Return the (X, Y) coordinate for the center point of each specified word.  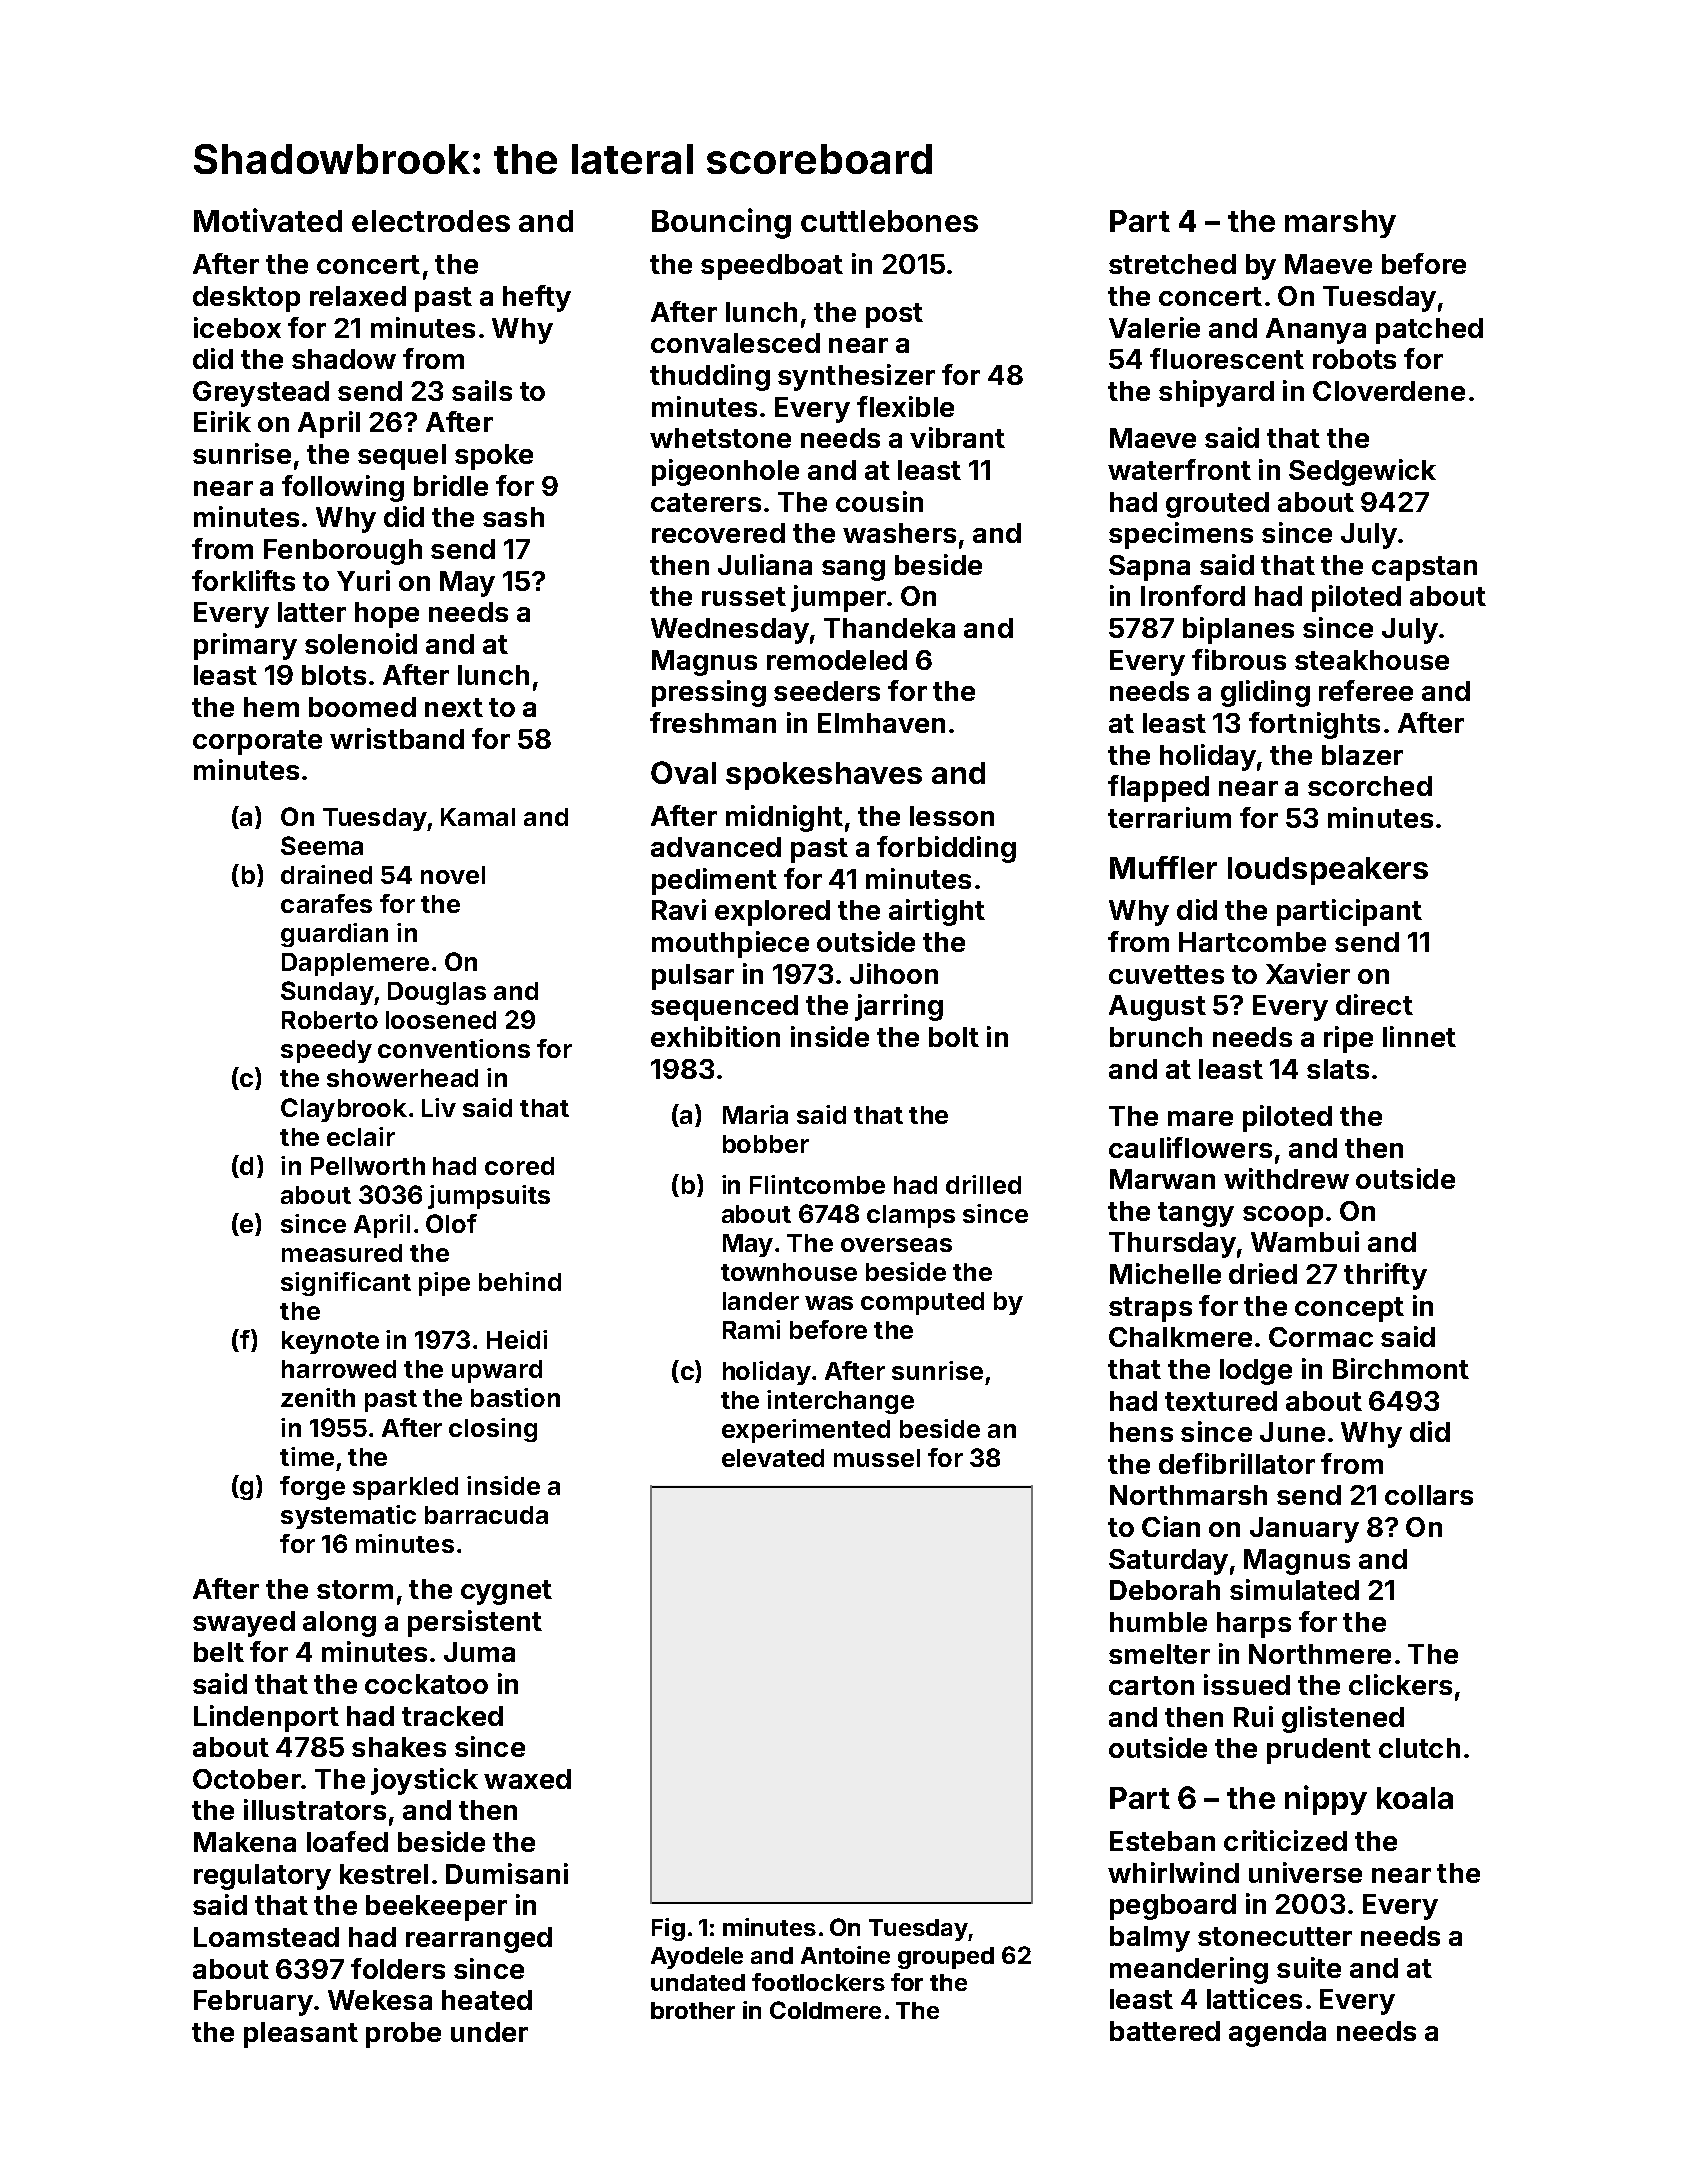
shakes (399, 1747)
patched (1429, 331)
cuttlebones (889, 221)
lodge (1256, 1372)
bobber (766, 1144)
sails (482, 390)
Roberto (330, 1020)
